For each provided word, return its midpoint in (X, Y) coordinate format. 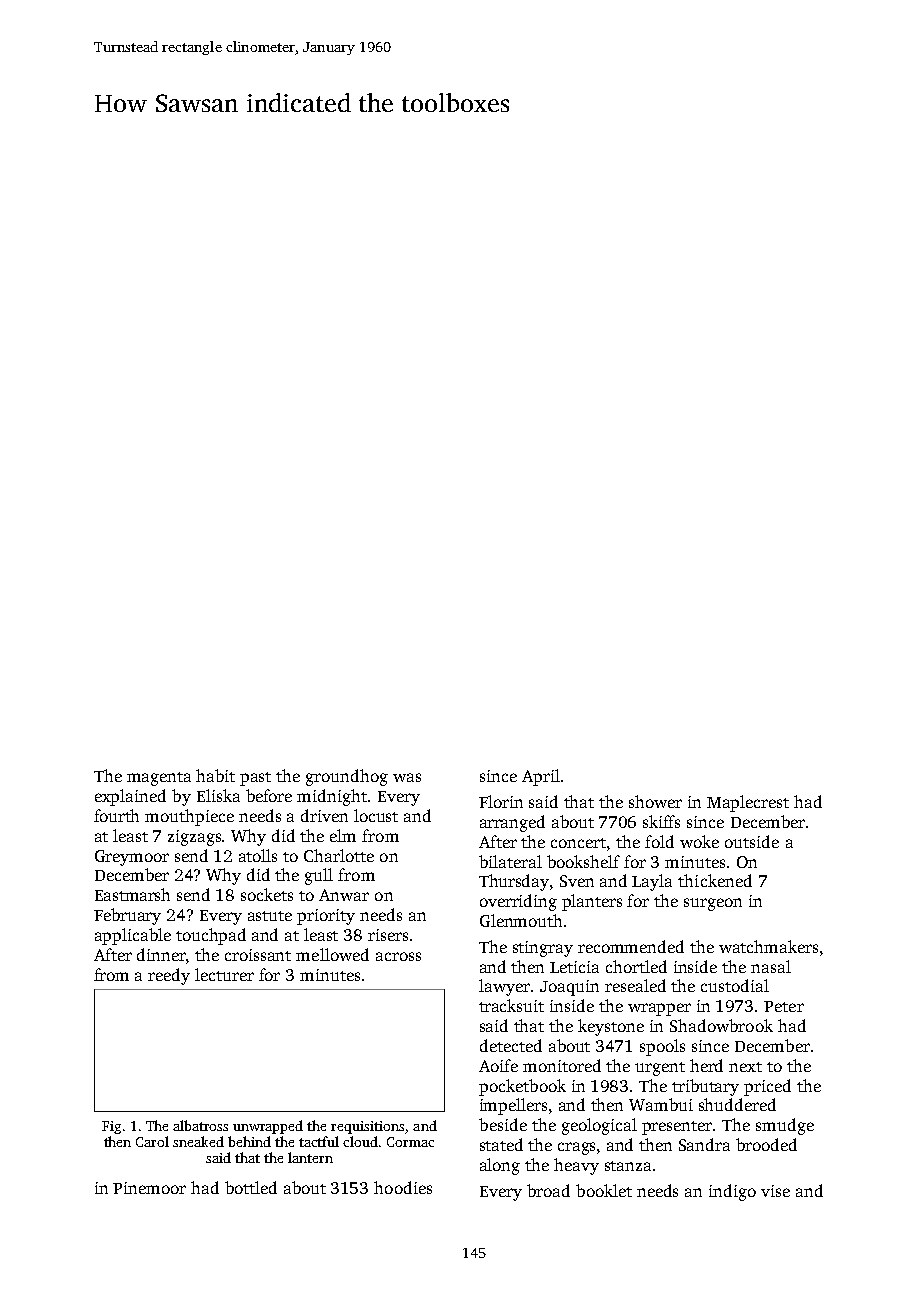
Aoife (498, 1065)
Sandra (704, 1144)
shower (655, 801)
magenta (159, 779)
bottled (251, 1187)
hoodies (403, 1187)
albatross (200, 1125)
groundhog (347, 777)
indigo (732, 1192)
